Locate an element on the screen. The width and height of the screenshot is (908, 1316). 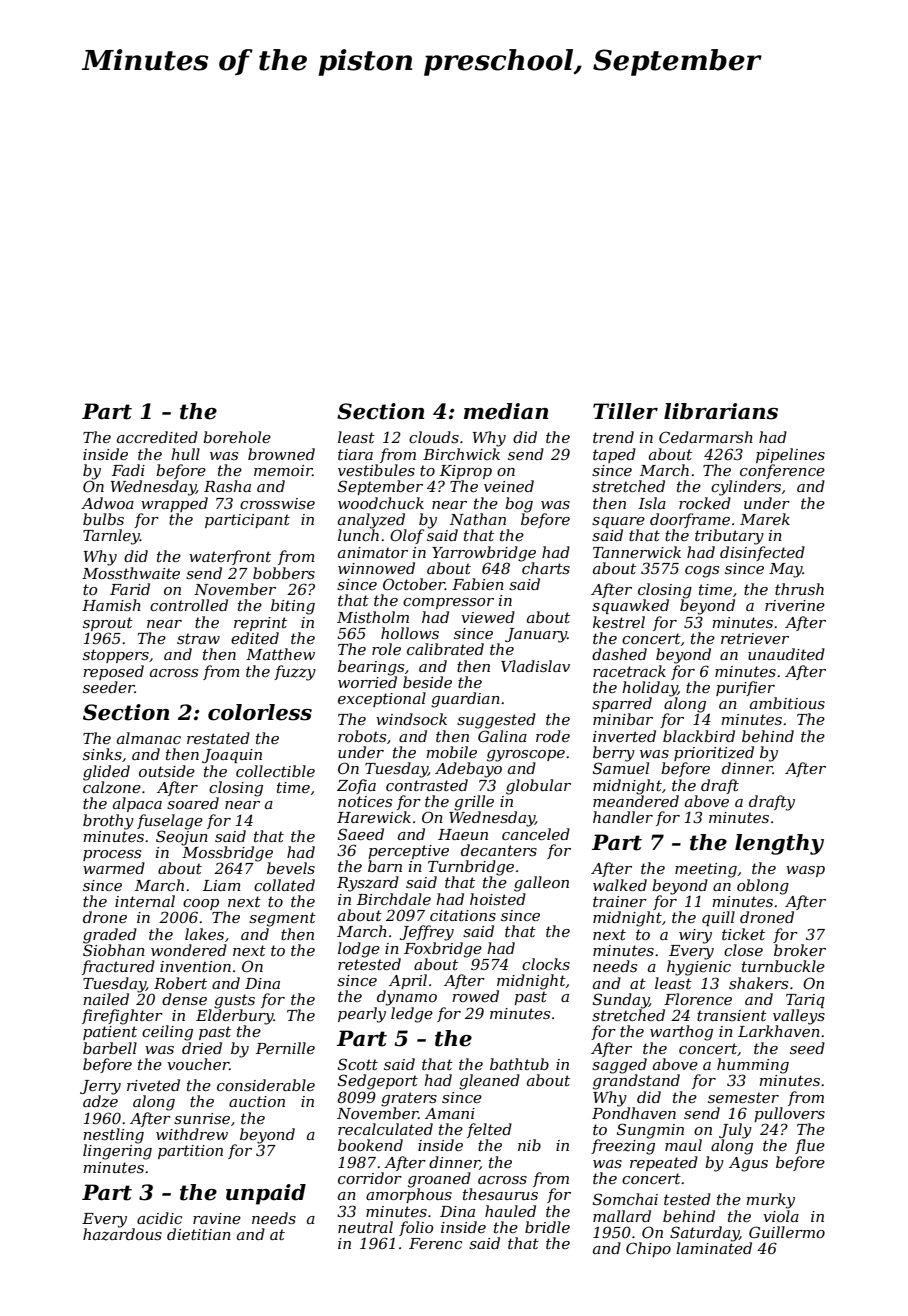
barn is located at coordinates (385, 866).
